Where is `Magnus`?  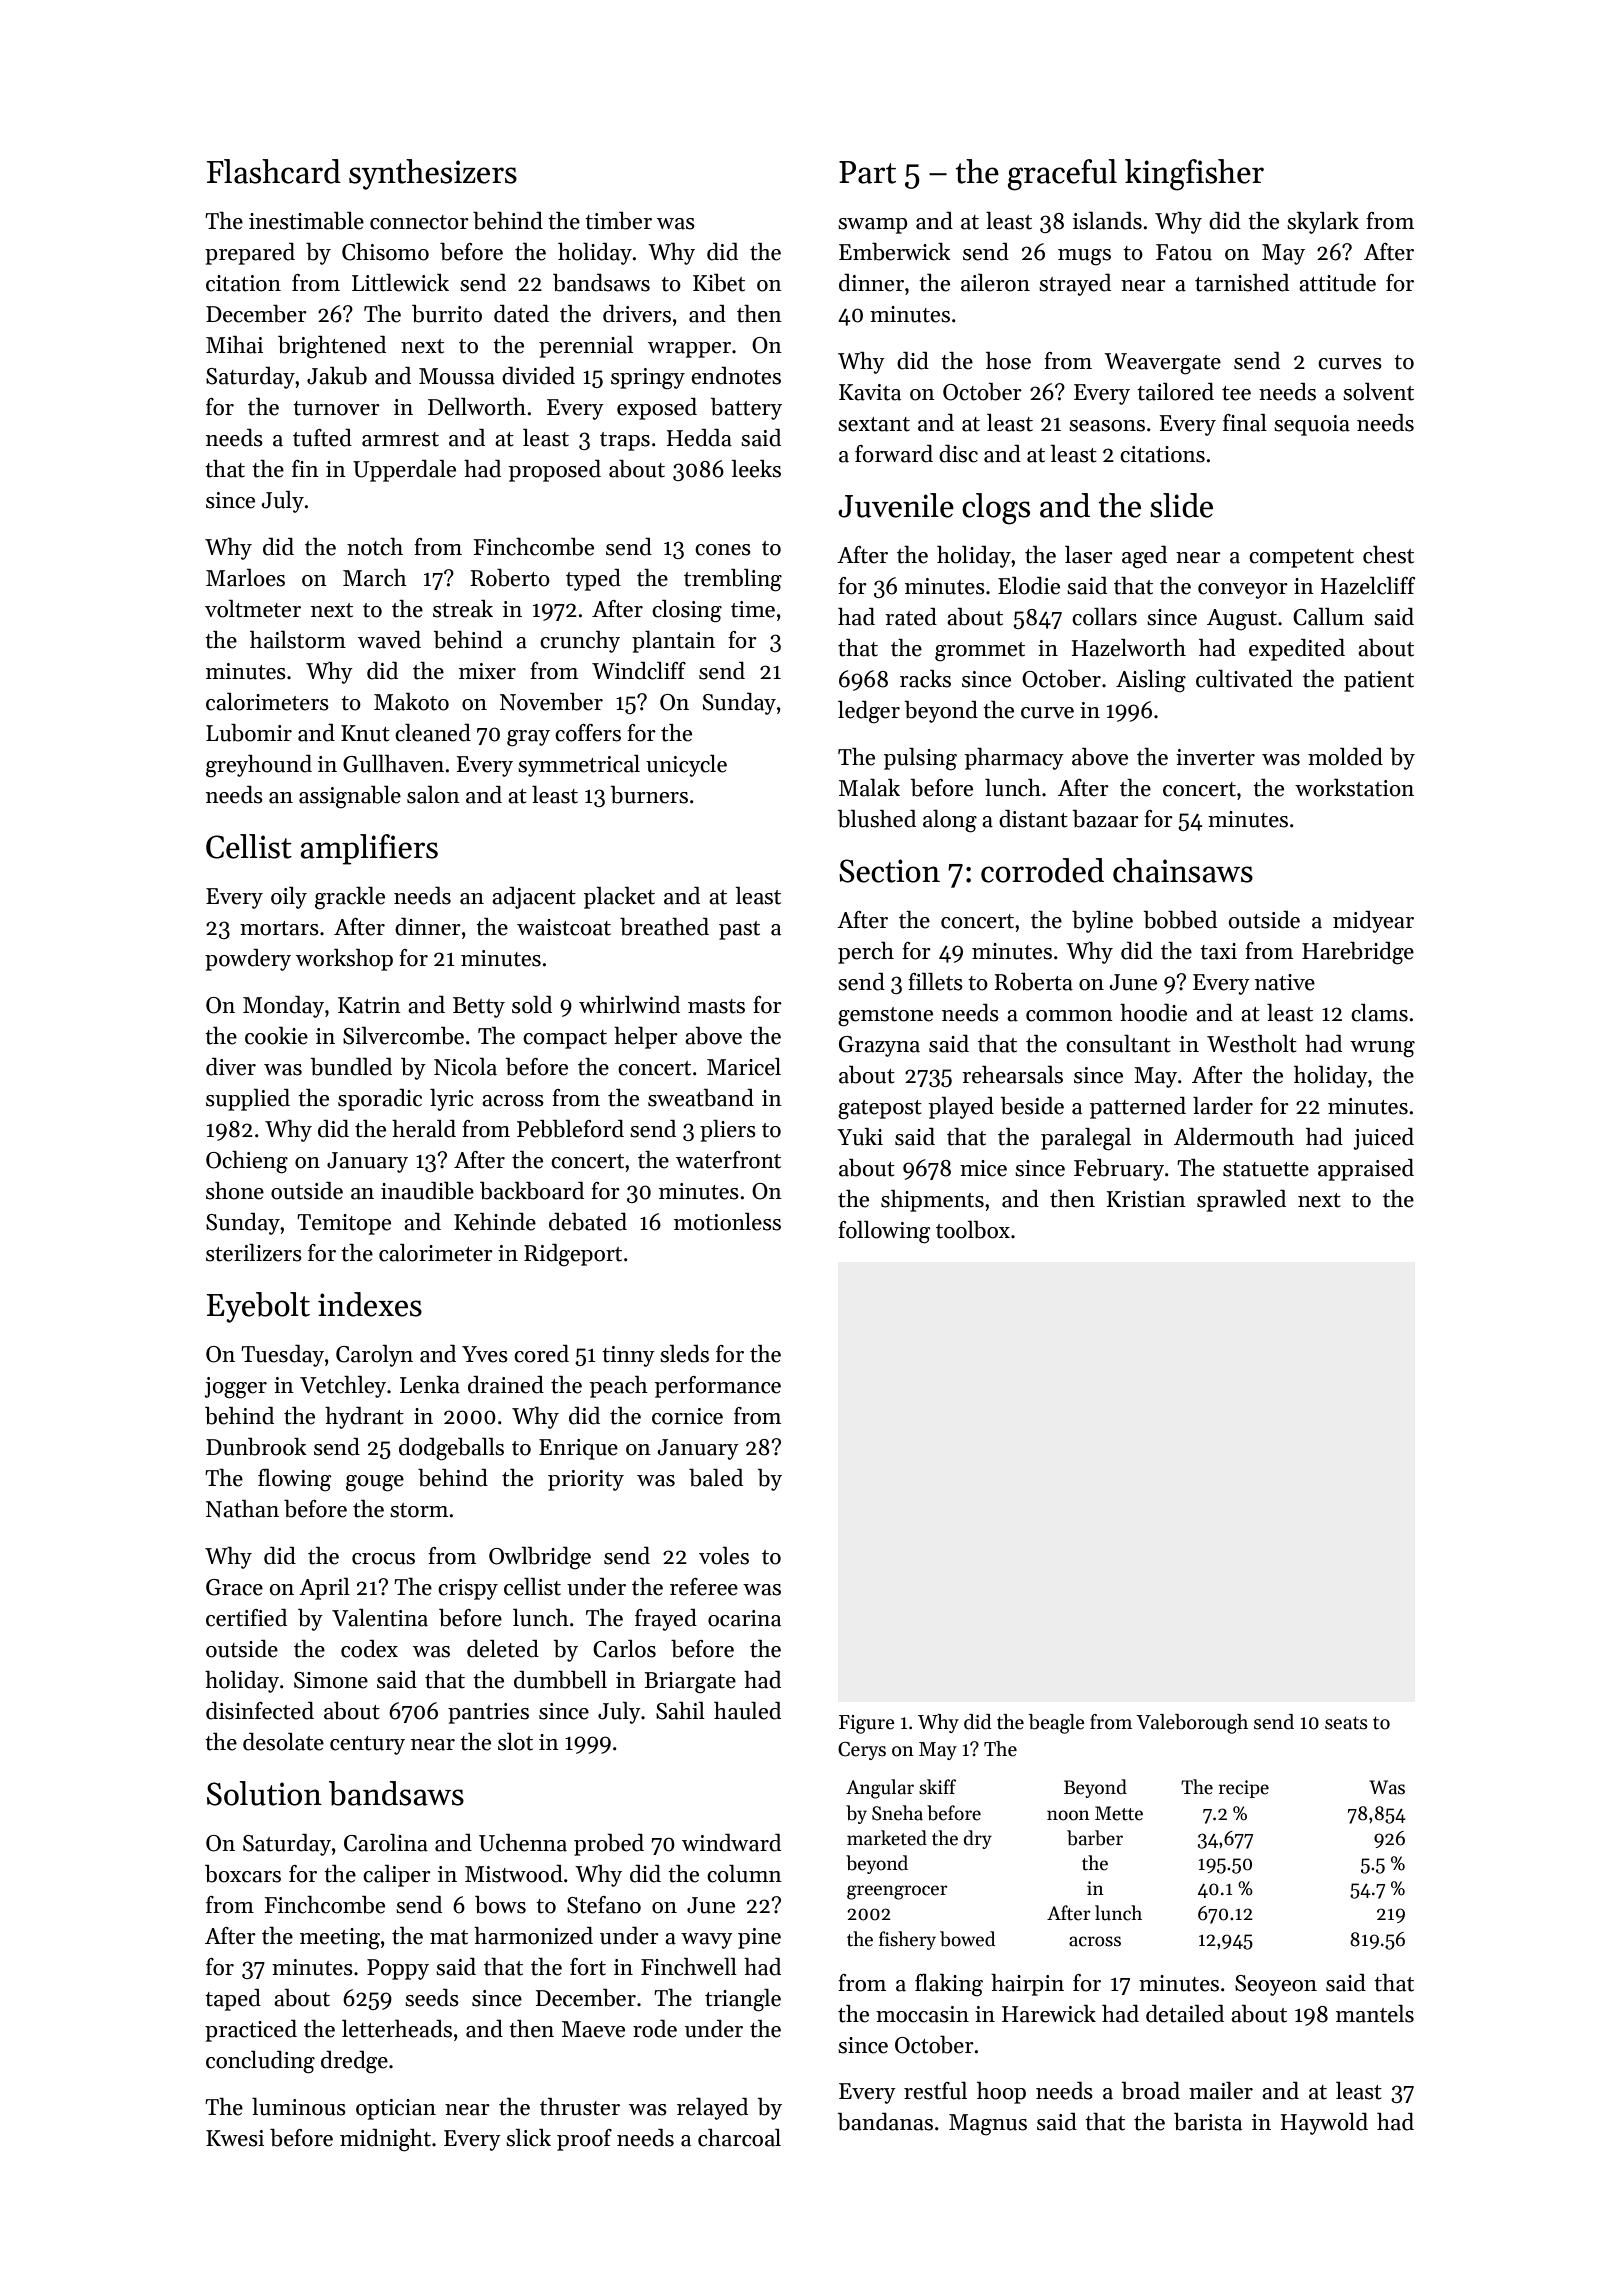
Magnus is located at coordinates (988, 2125).
